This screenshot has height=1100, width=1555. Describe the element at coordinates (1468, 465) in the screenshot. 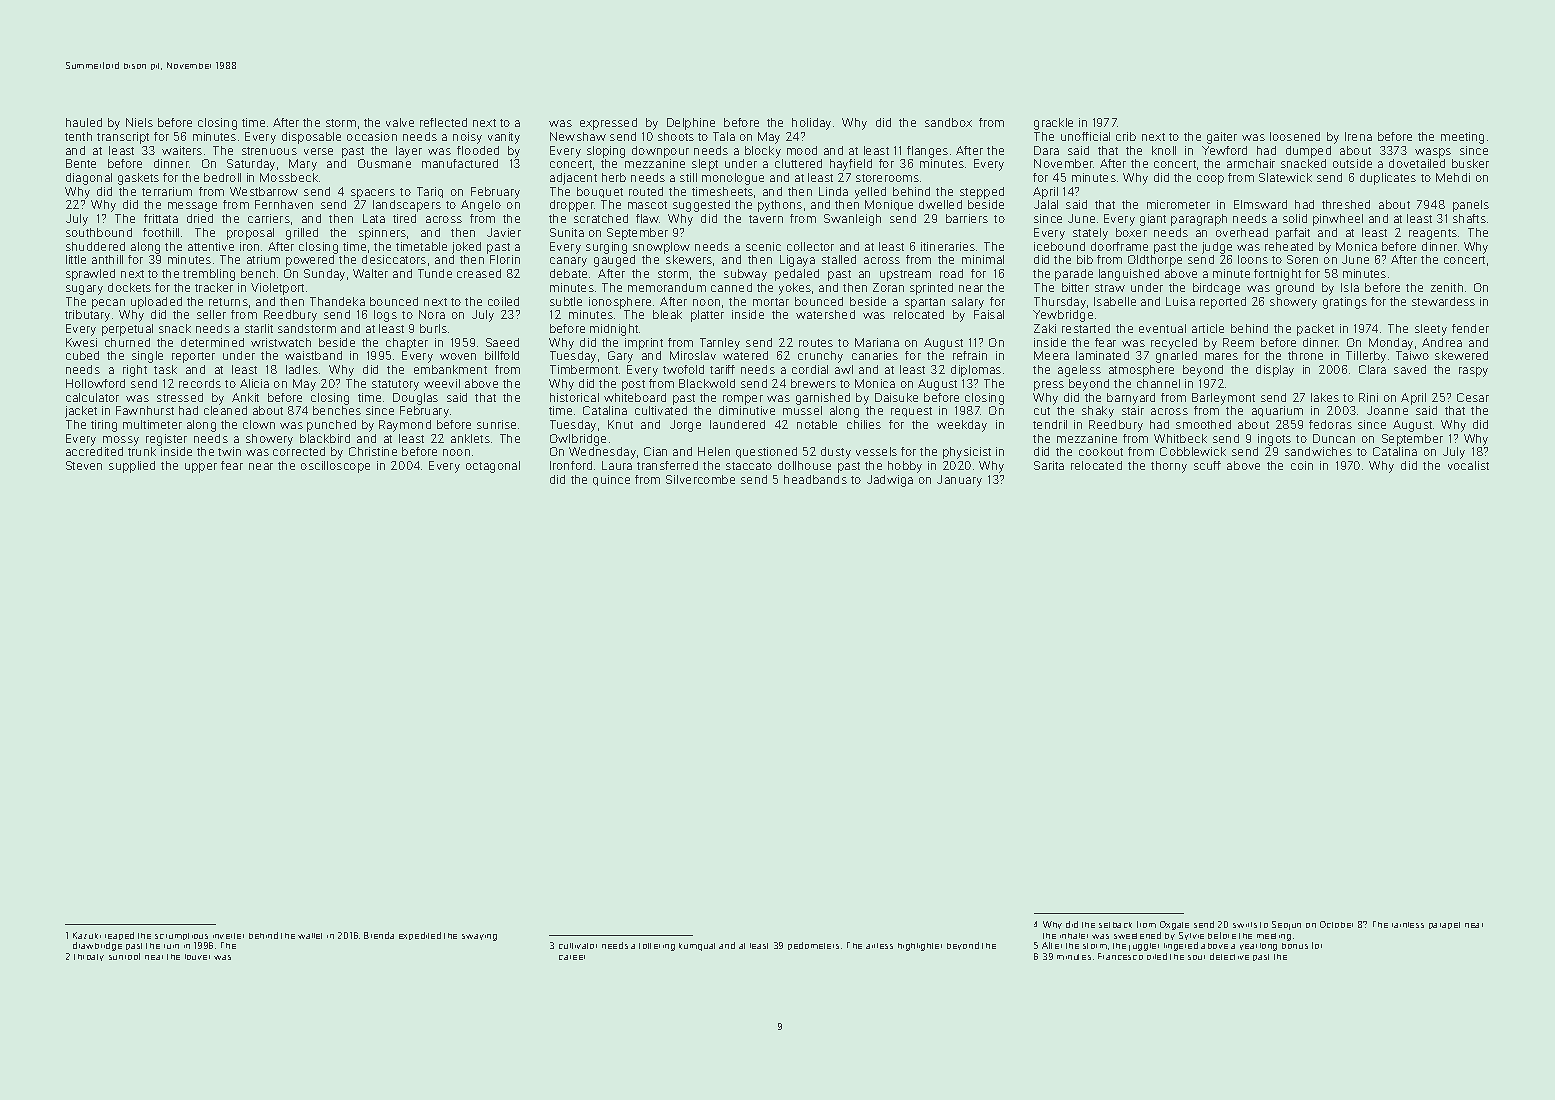

I see `vocalist` at that location.
